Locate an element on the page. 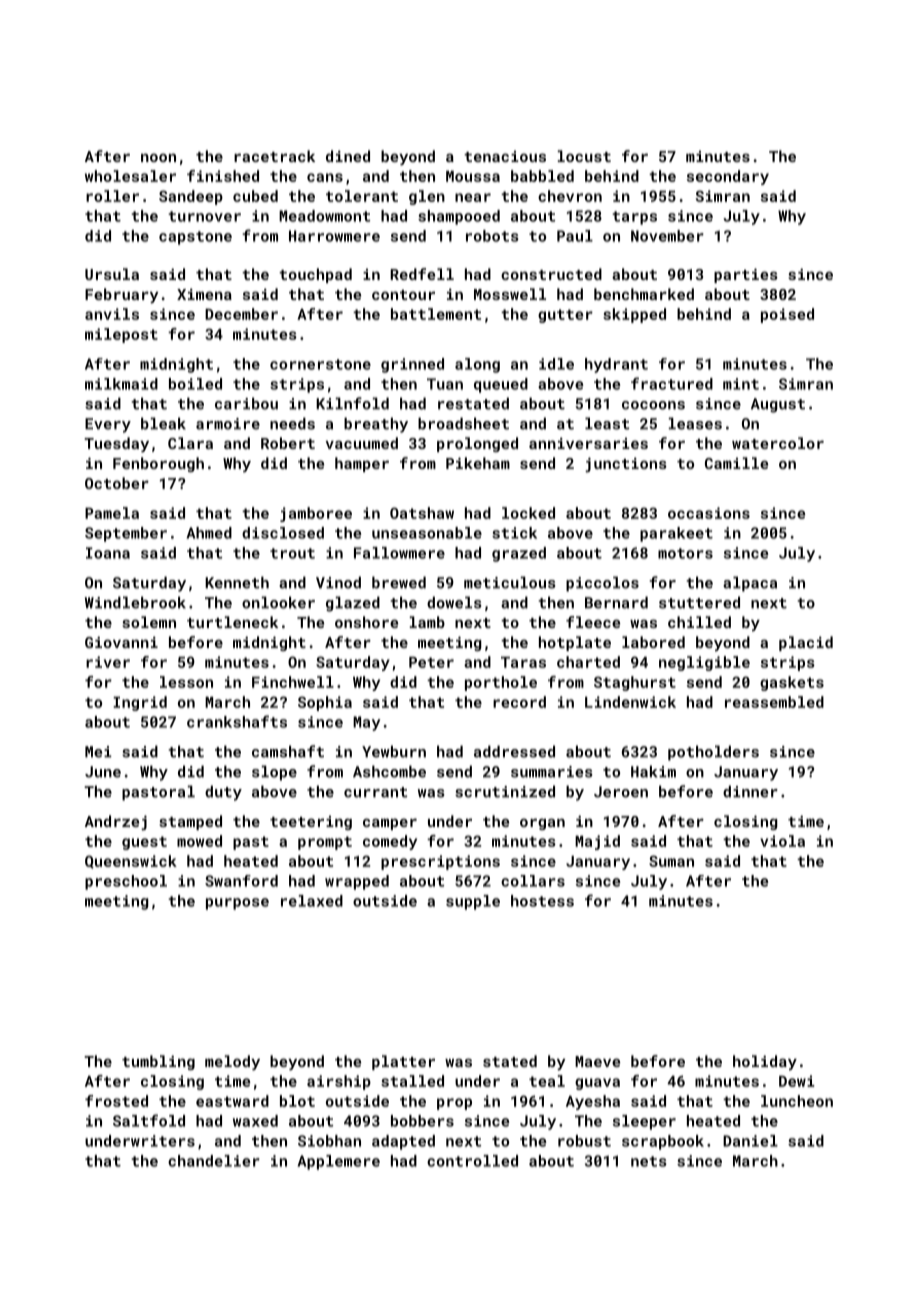 The image size is (924, 1311). hotplate is located at coordinates (575, 643).
